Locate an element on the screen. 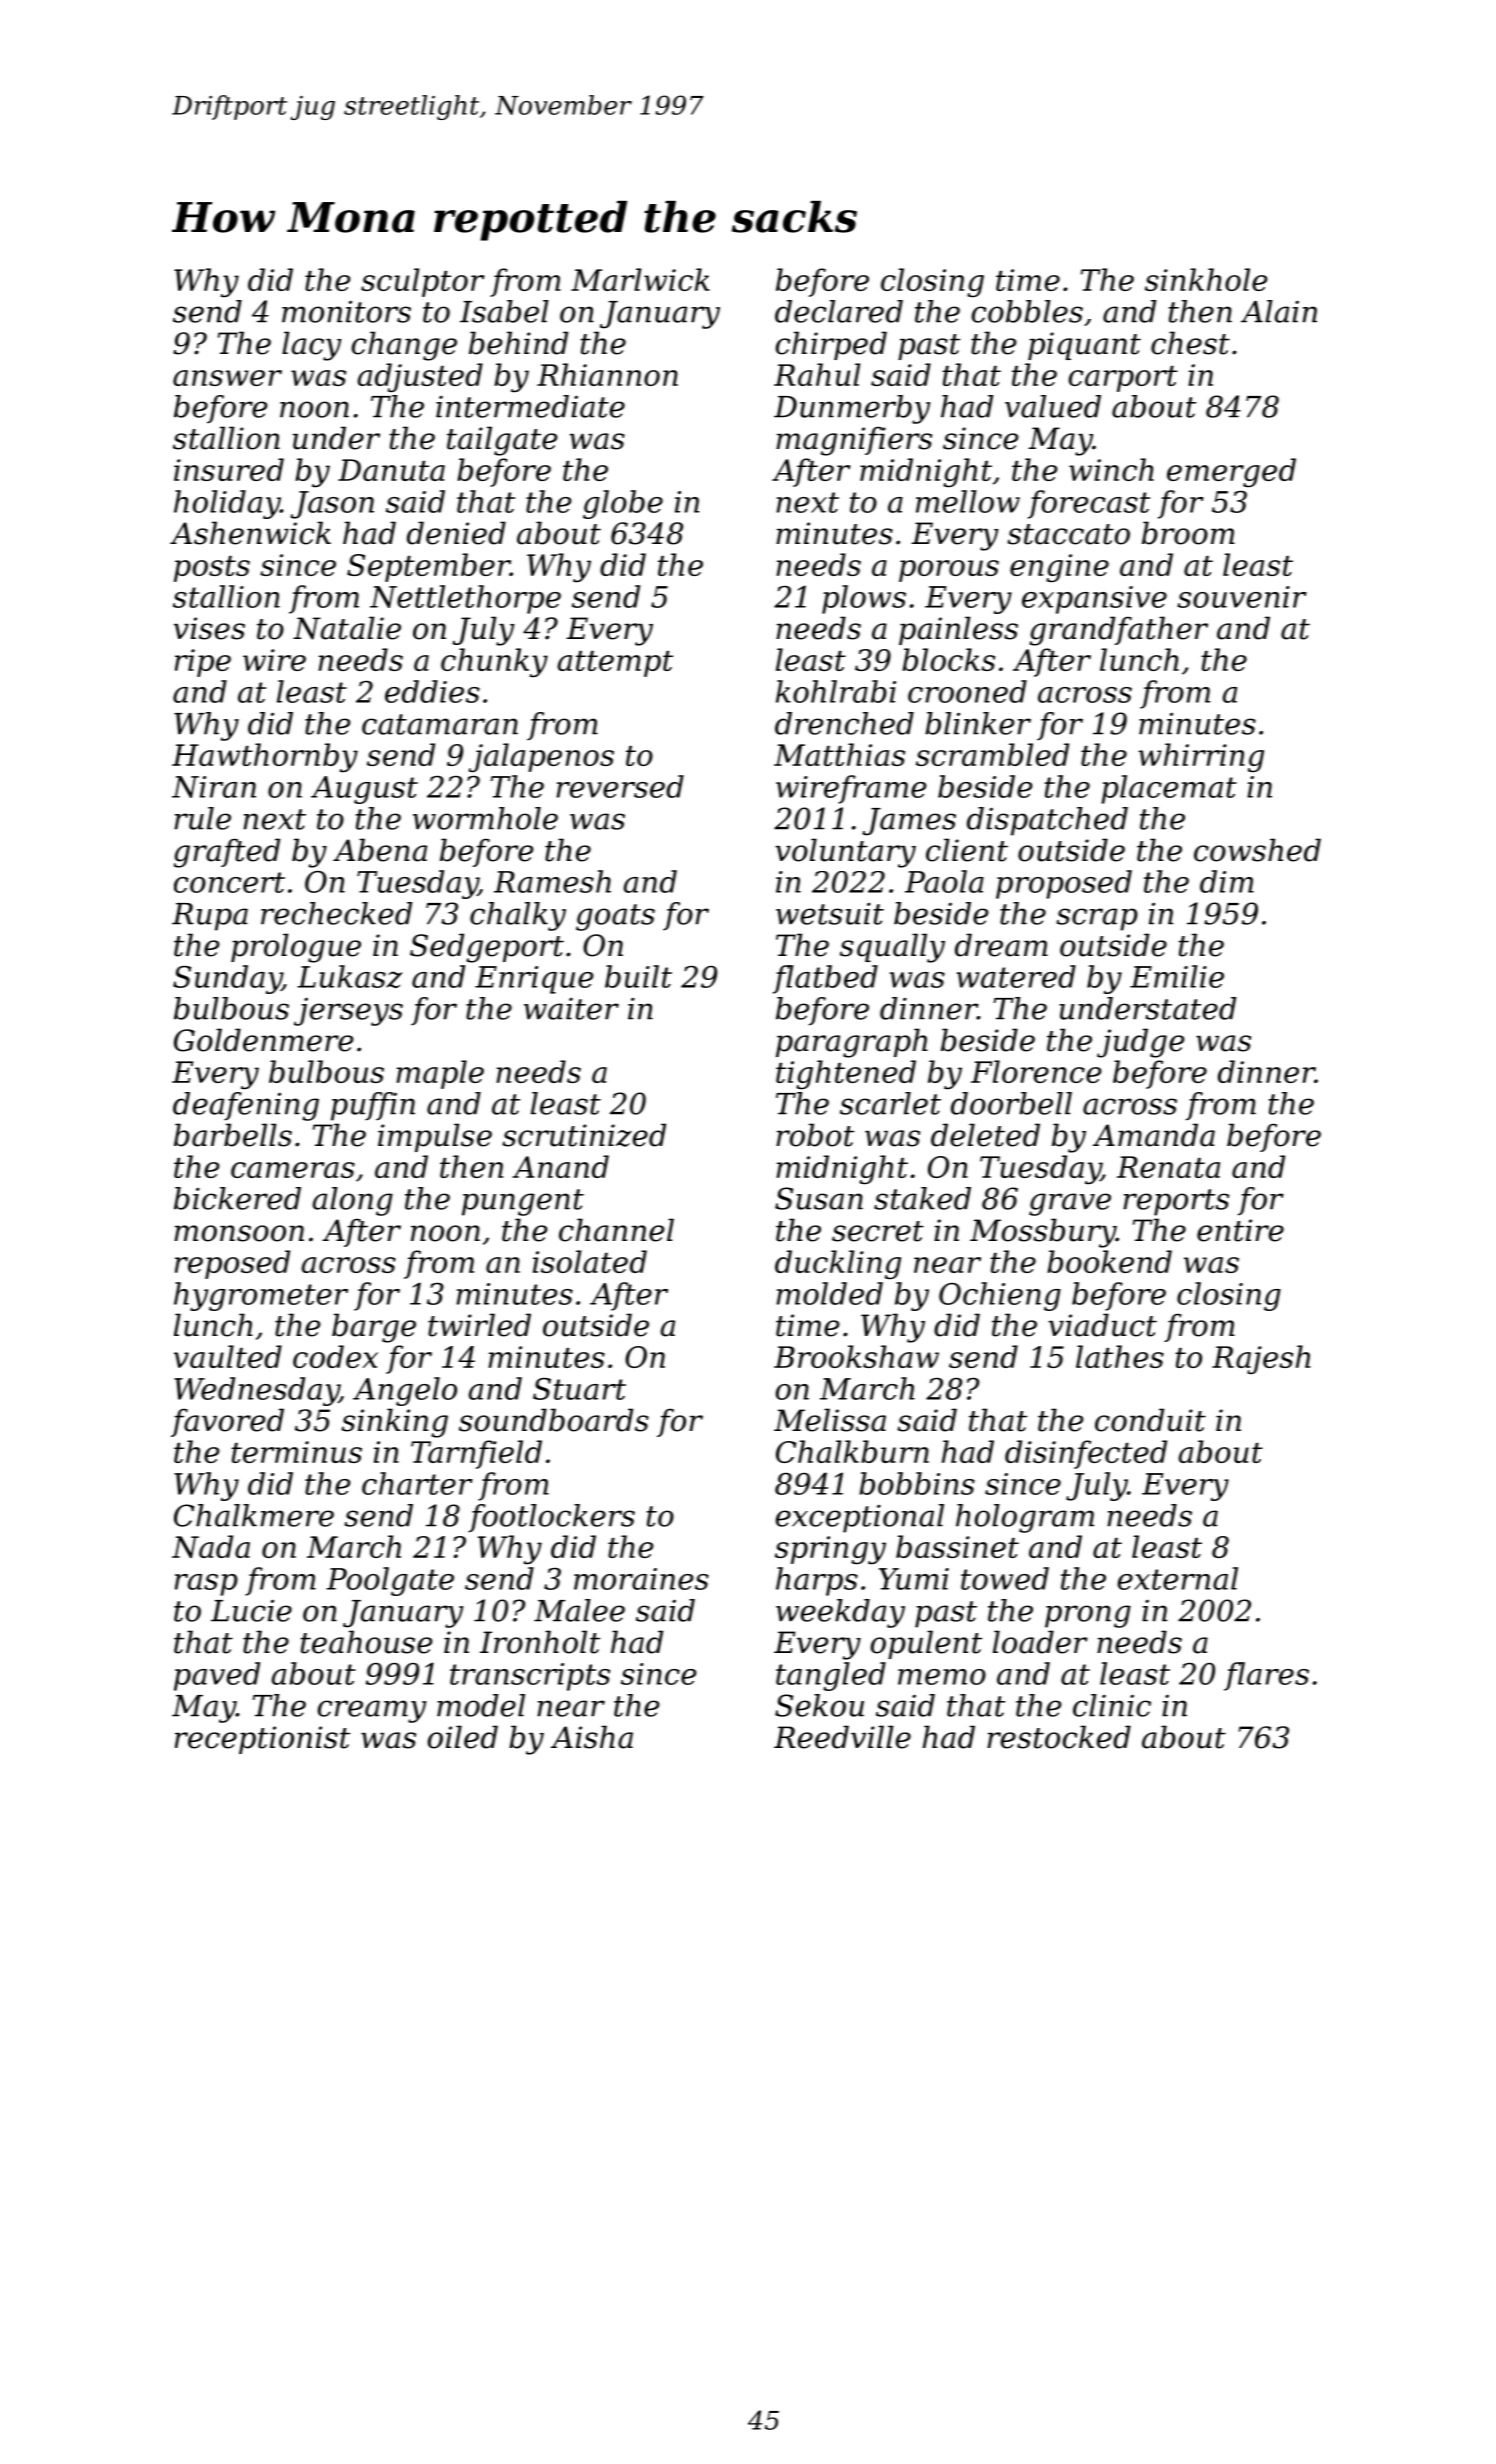 Image resolution: width=1496 pixels, height=2464 pixels. cowshed is located at coordinates (1257, 850).
